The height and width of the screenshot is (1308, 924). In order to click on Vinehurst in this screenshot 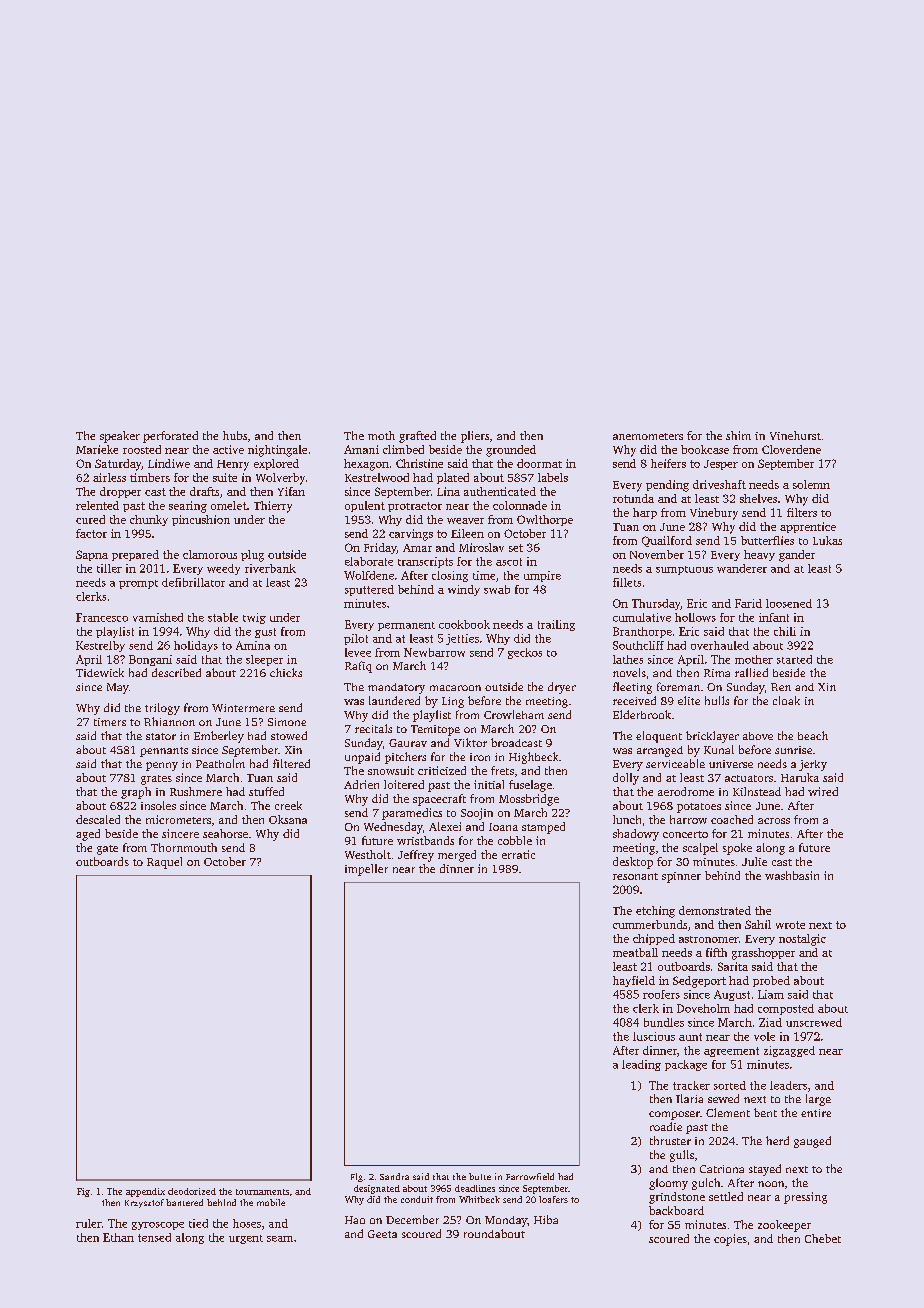, I will do `click(795, 435)`.
